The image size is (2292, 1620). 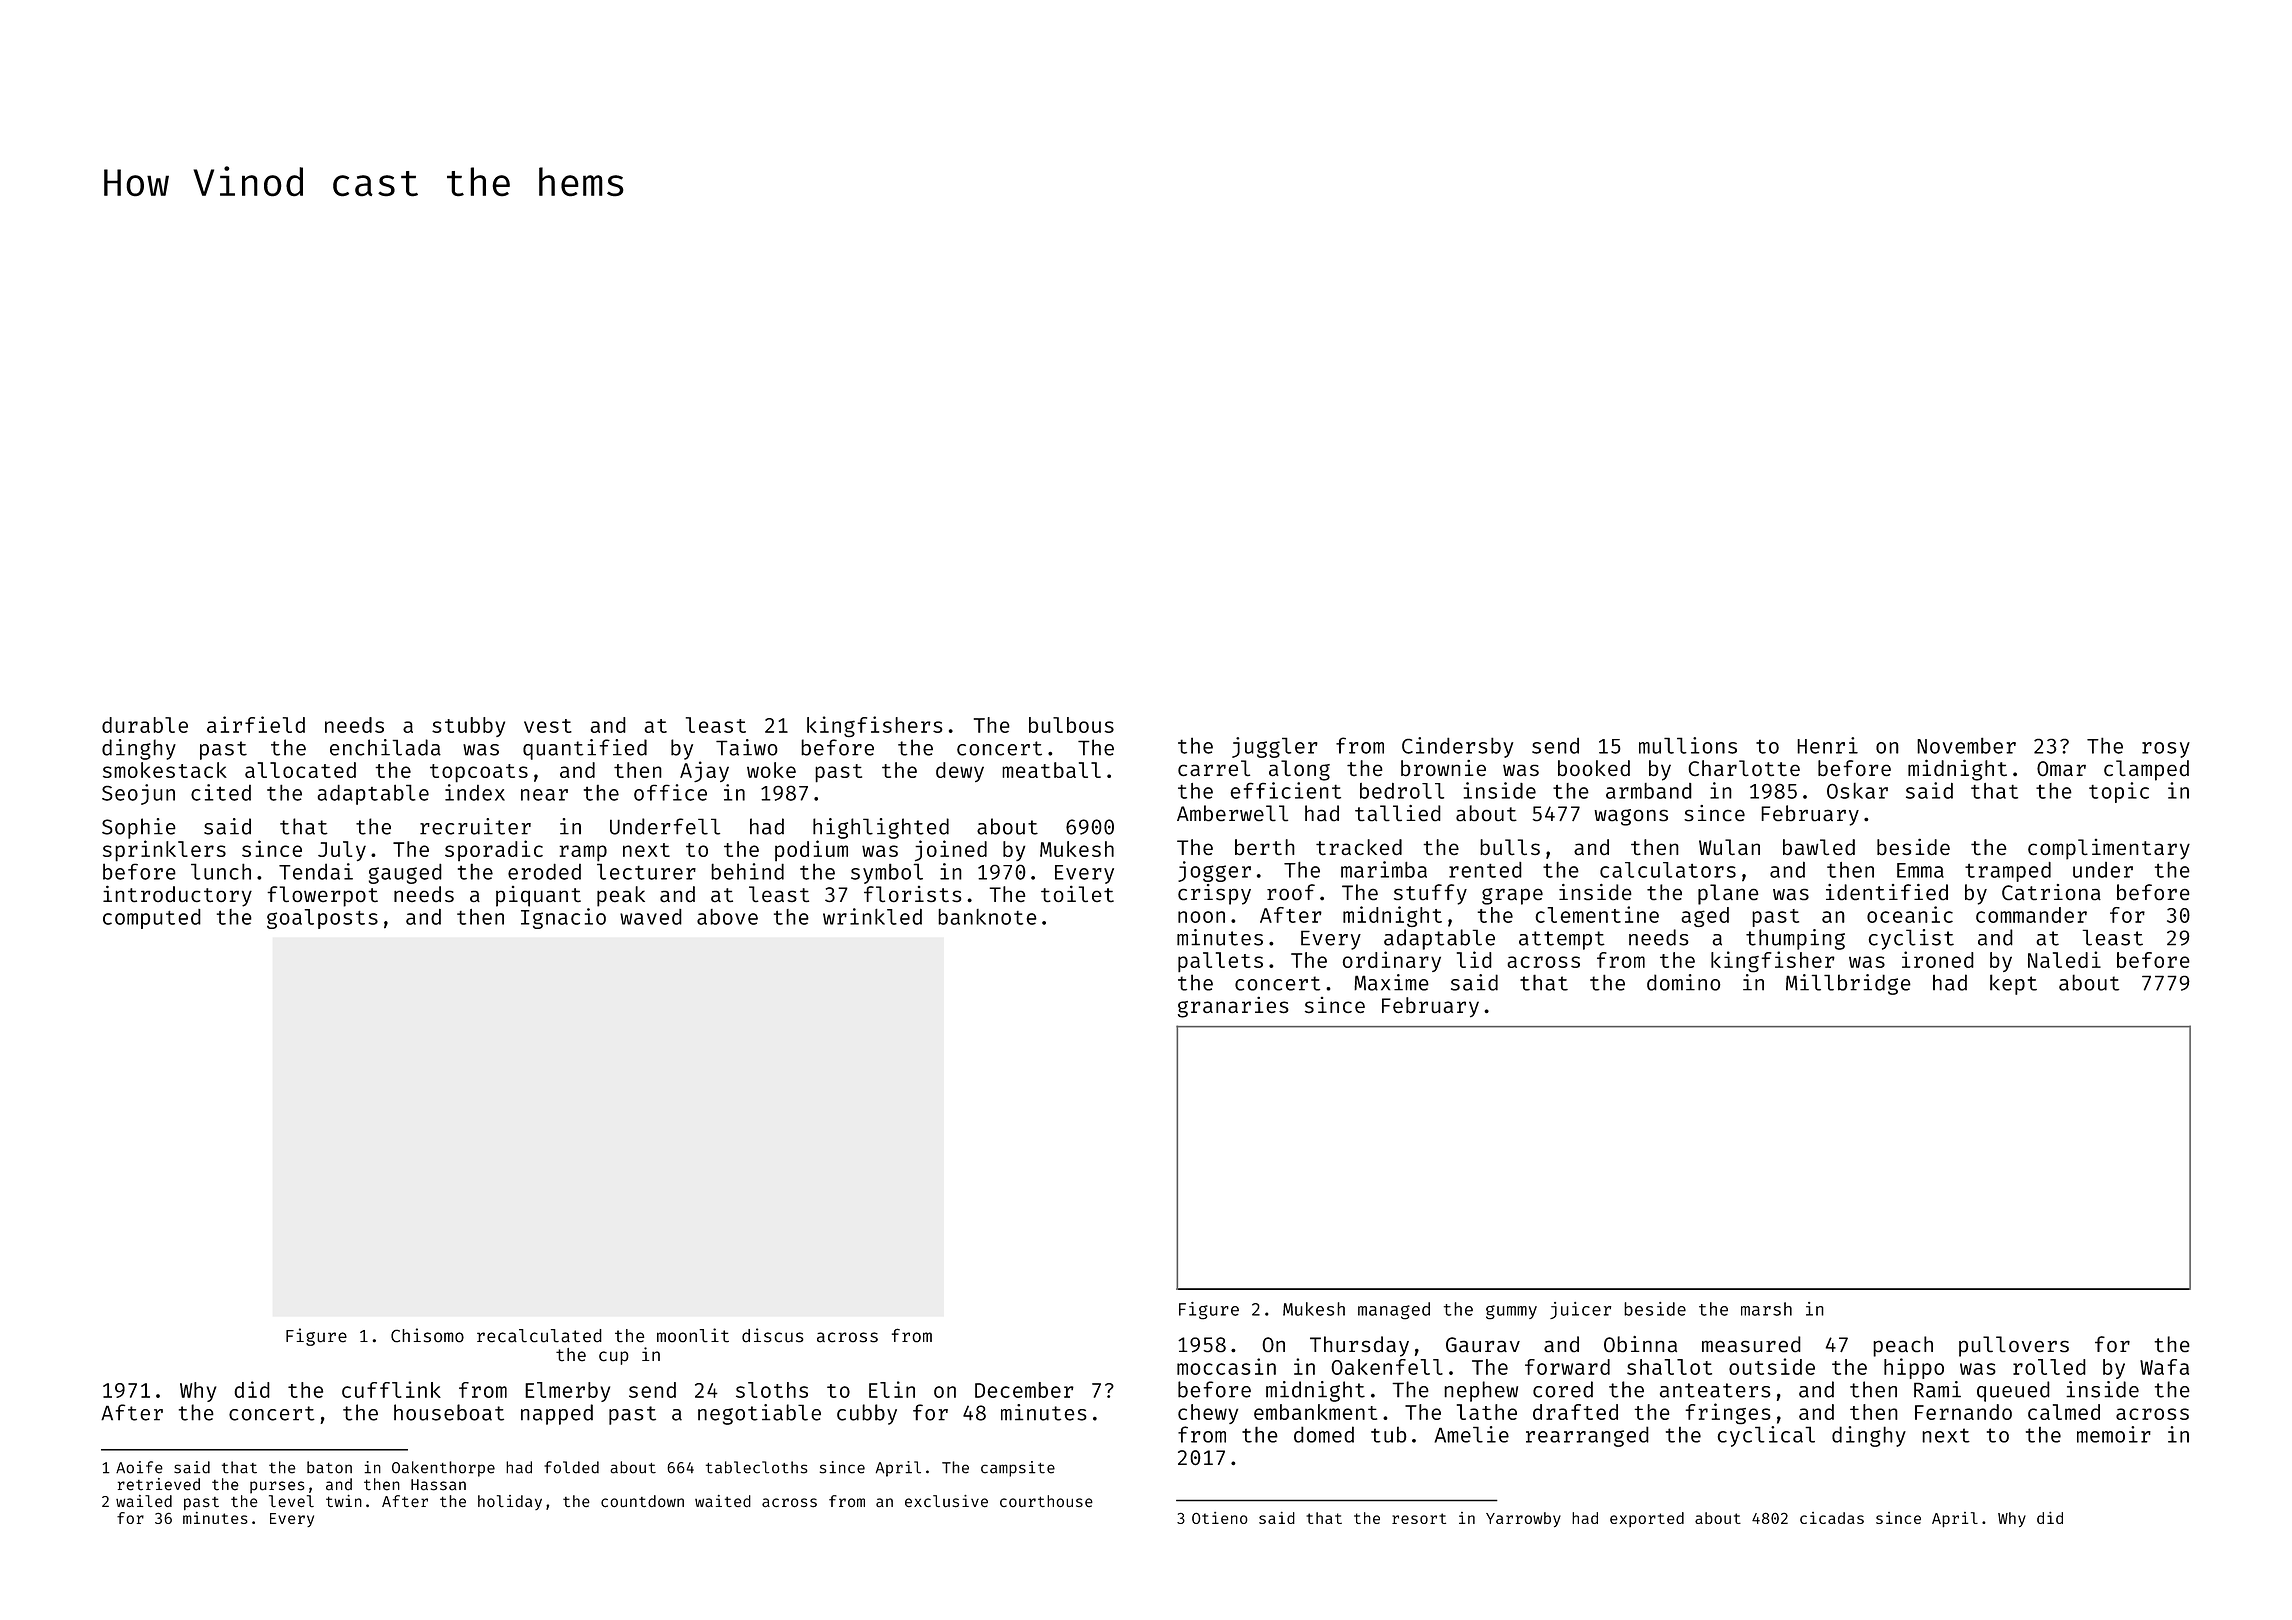 What do you see at coordinates (449, 1412) in the screenshot?
I see `houseboat` at bounding box center [449, 1412].
